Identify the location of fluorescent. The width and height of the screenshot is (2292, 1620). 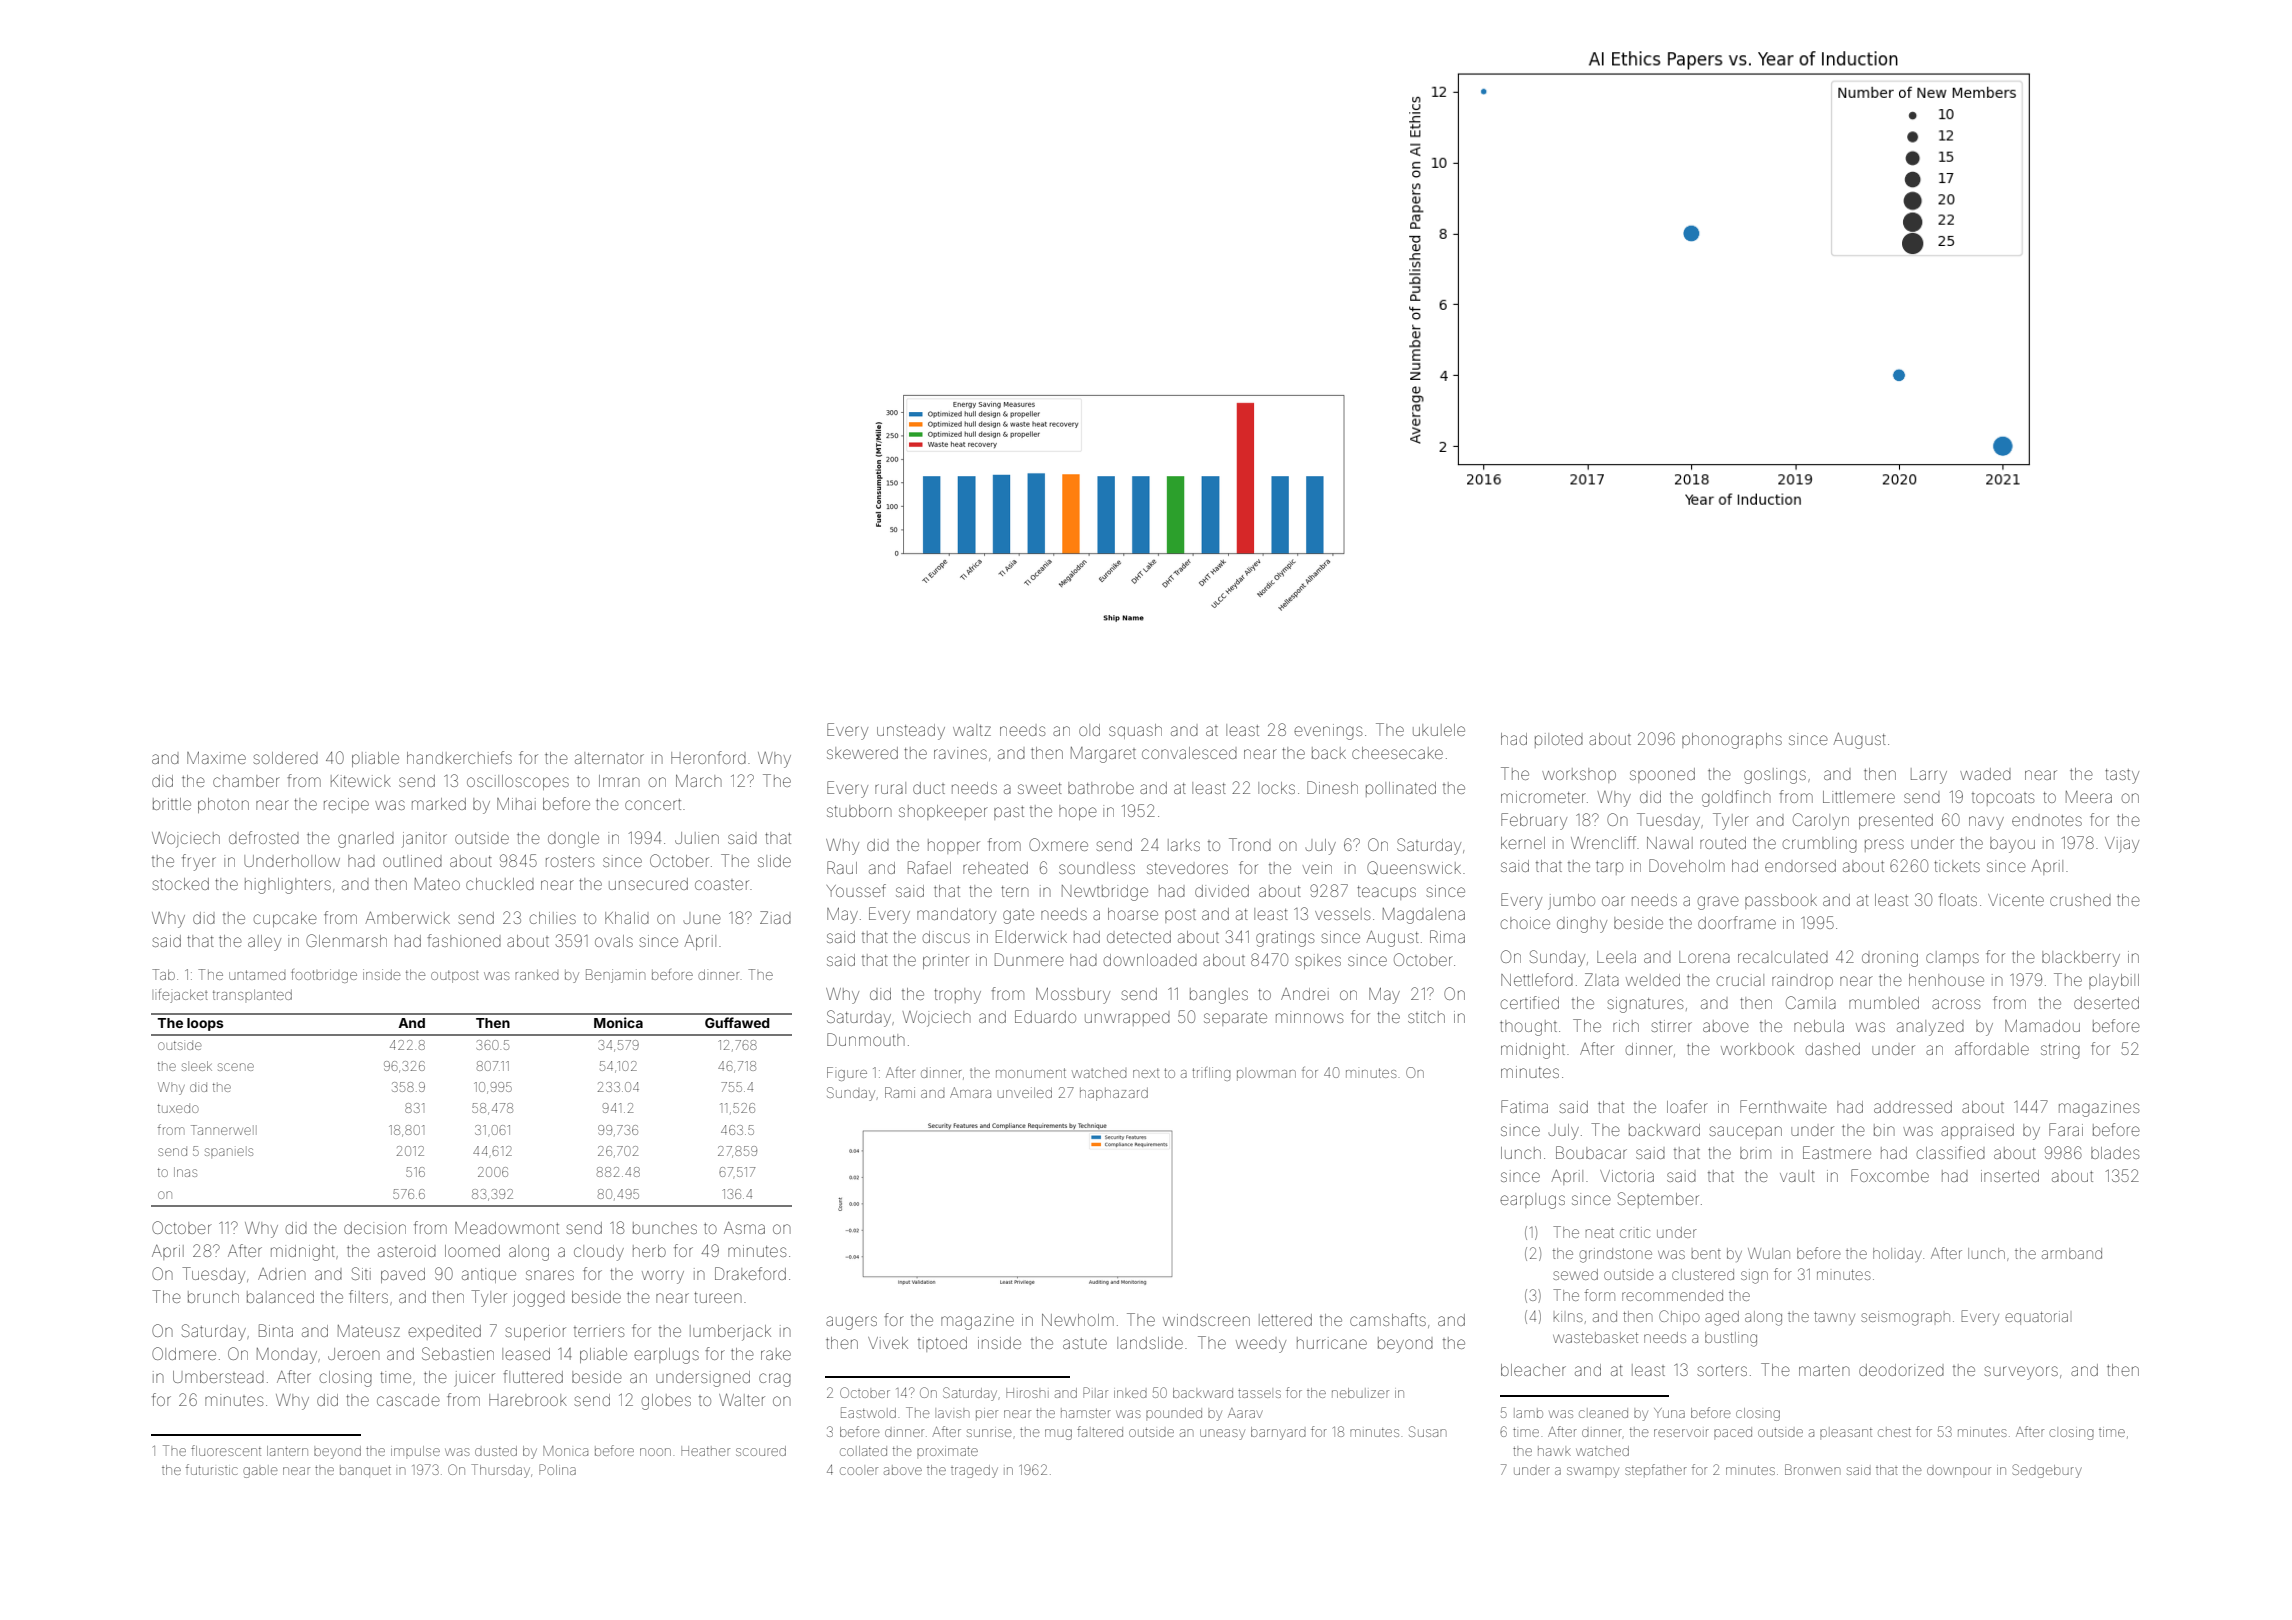
(226, 1450).
